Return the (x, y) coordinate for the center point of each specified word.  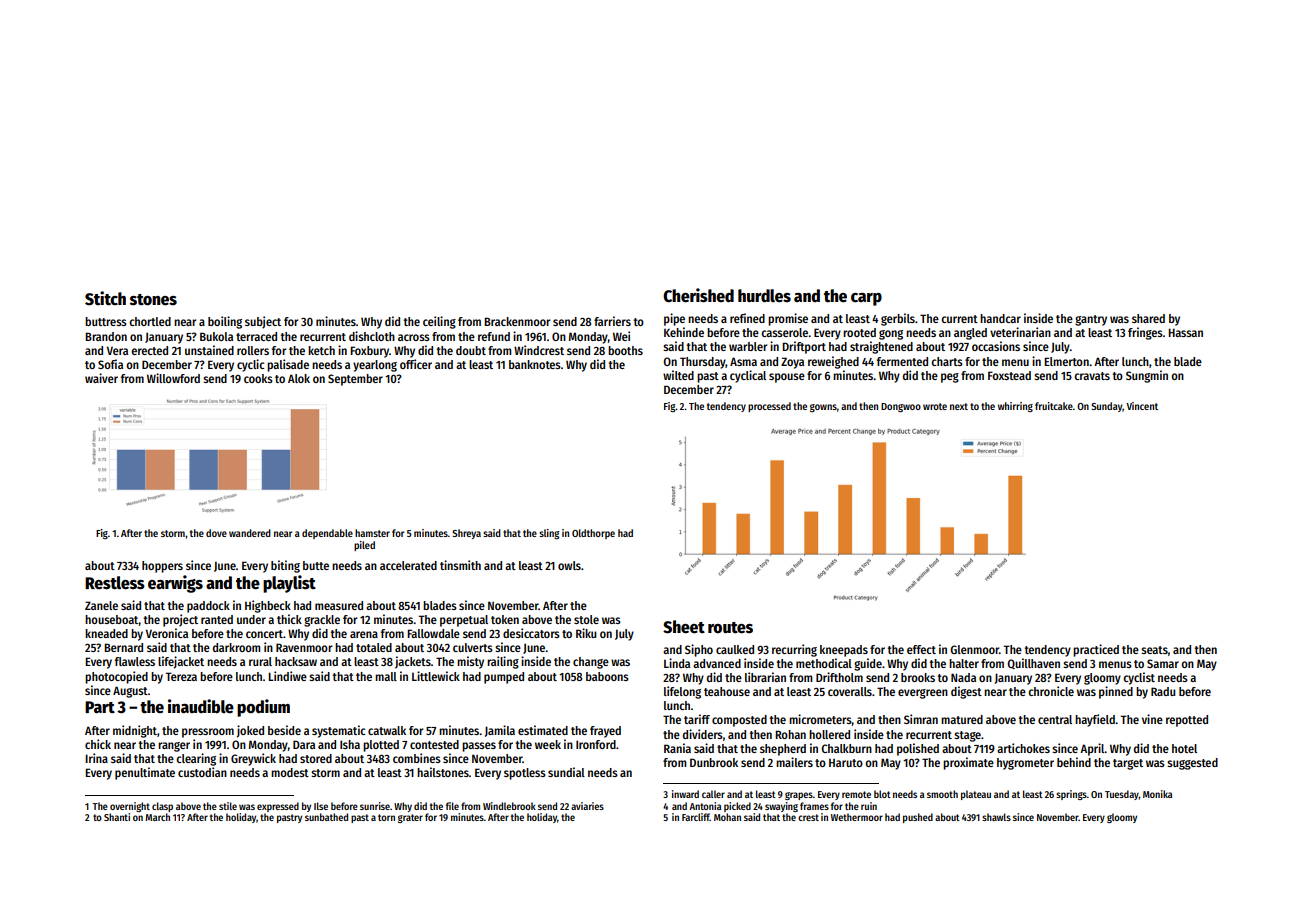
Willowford (173, 378)
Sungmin (1147, 376)
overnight (130, 807)
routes (730, 628)
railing (503, 662)
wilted (678, 375)
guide (868, 664)
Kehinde (684, 332)
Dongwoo (901, 407)
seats (1154, 650)
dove (216, 533)
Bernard (123, 647)
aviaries (587, 806)
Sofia (110, 364)
